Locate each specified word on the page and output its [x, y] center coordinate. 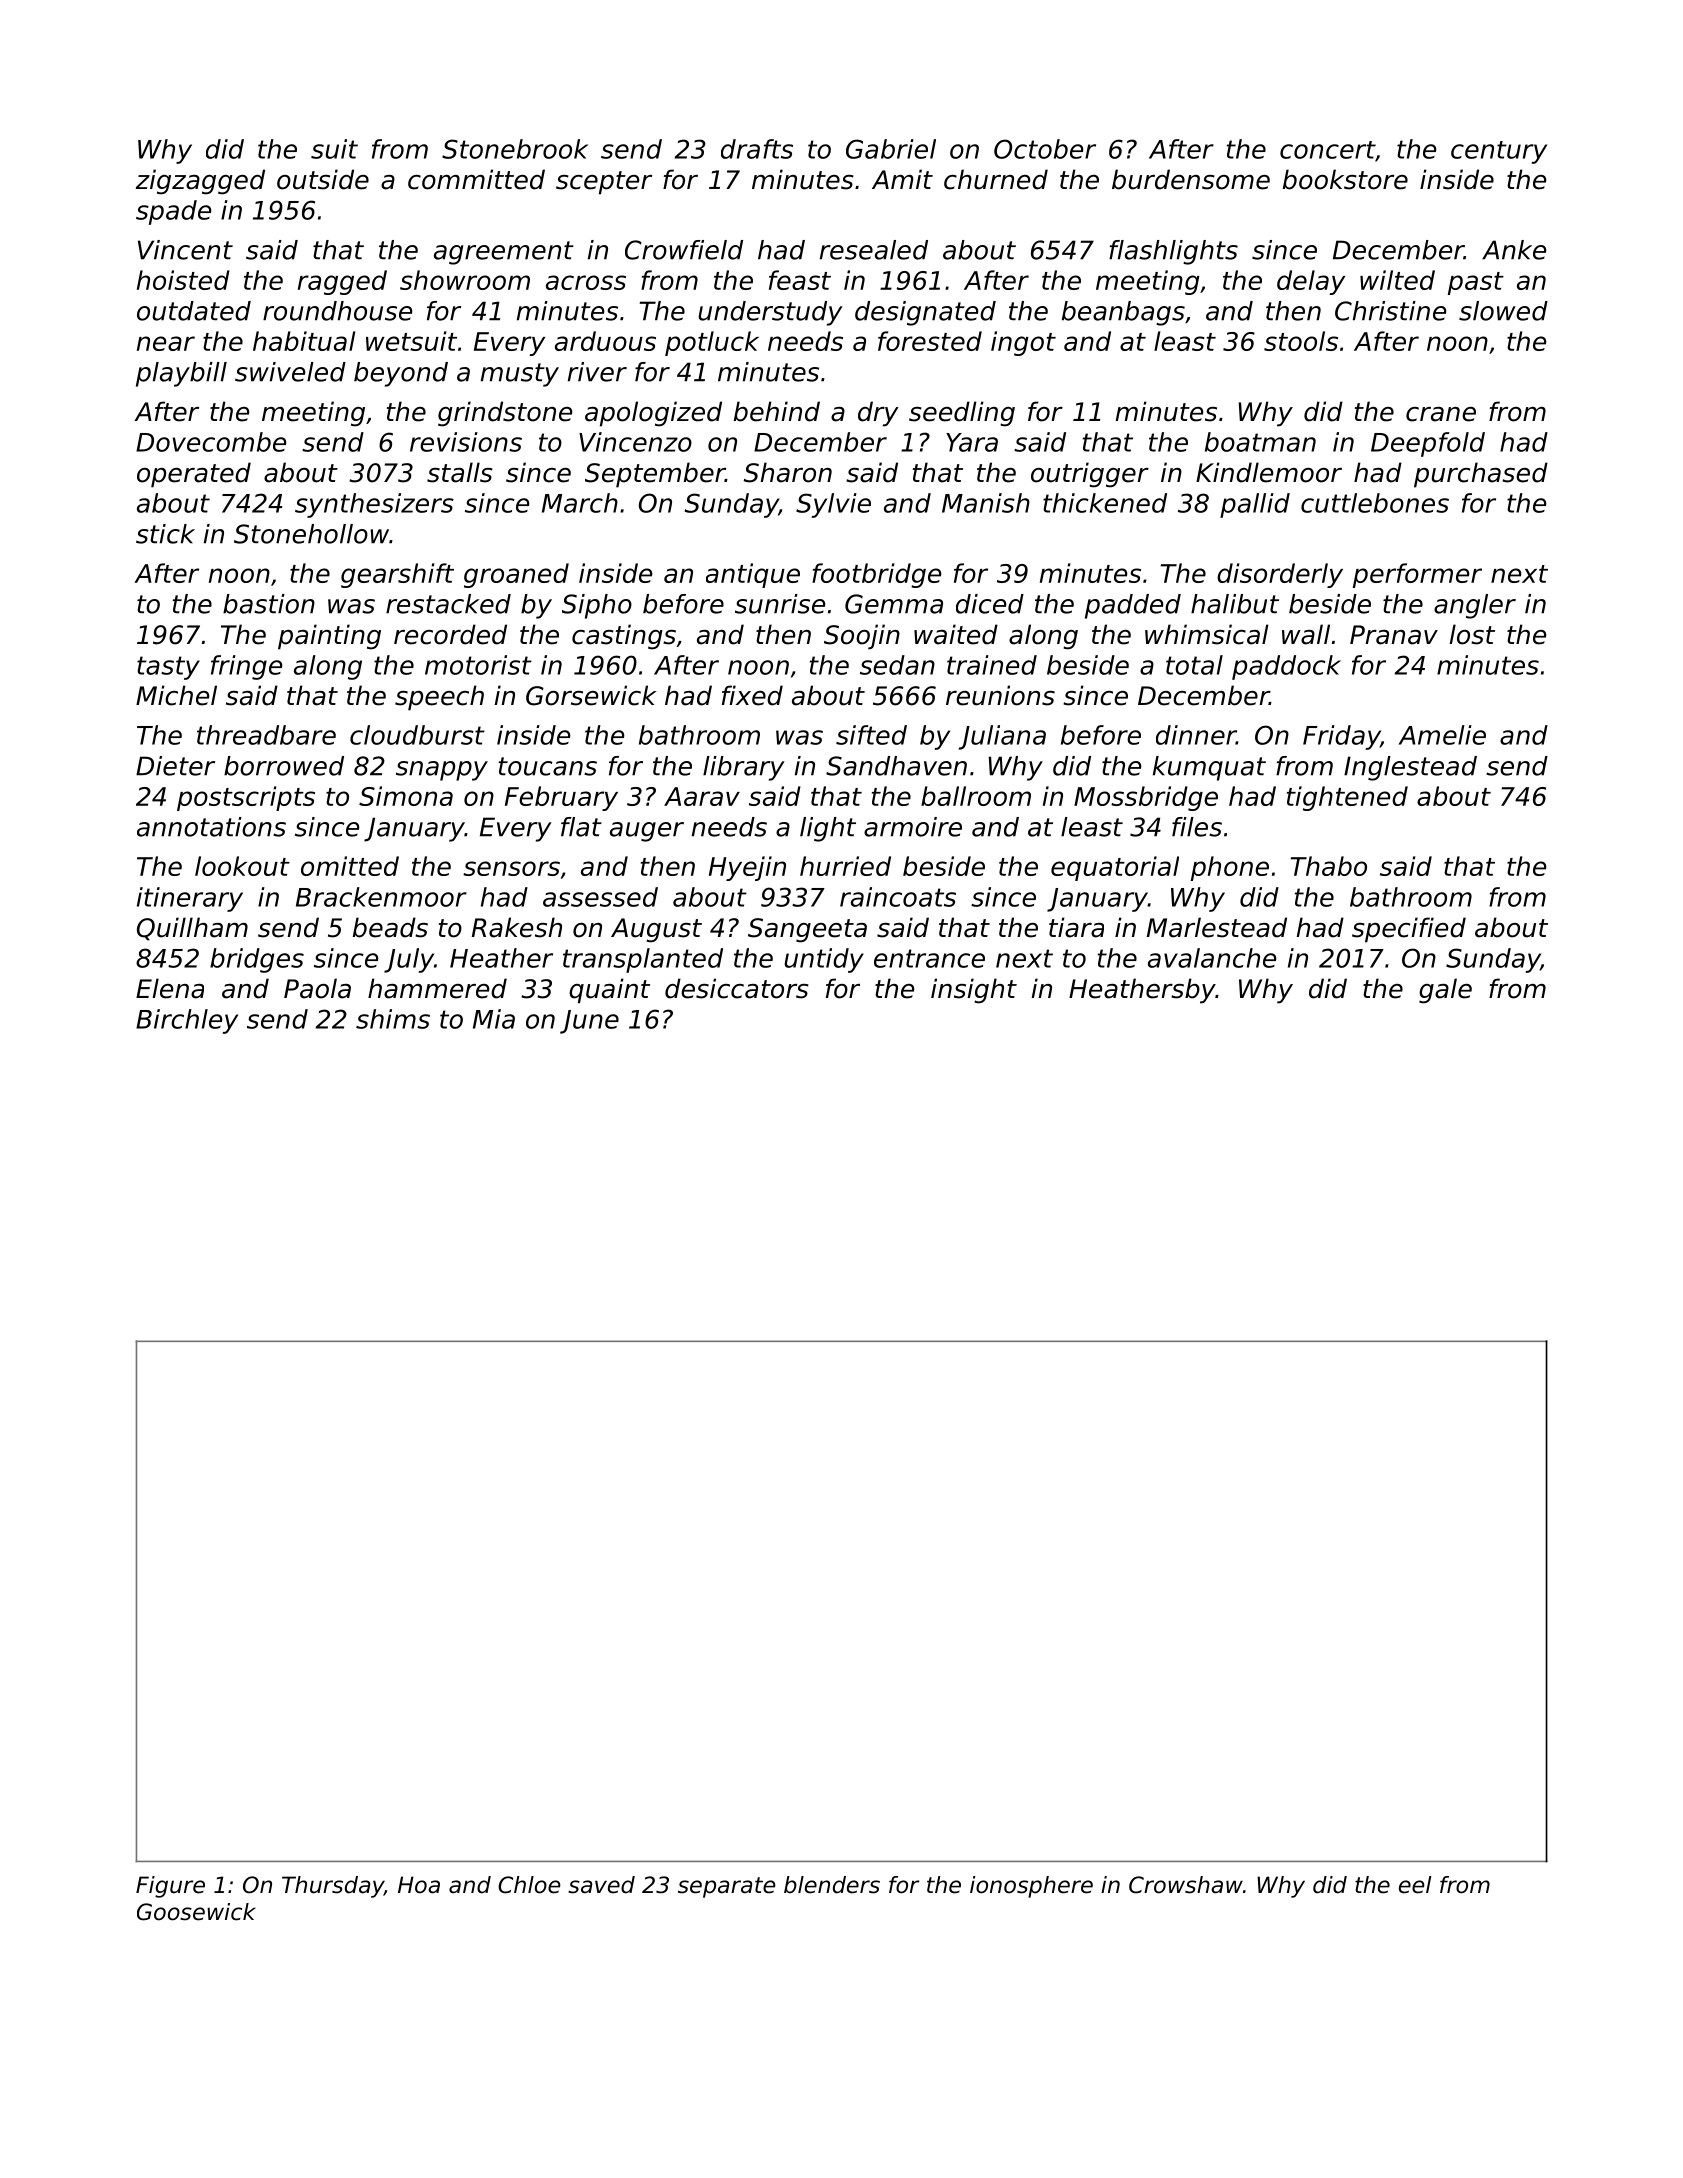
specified [1409, 930]
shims [393, 1019]
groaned [516, 575]
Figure [170, 1887]
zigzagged [200, 182]
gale [1445, 991]
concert [1327, 150]
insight [974, 991]
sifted [871, 735]
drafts [757, 149]
